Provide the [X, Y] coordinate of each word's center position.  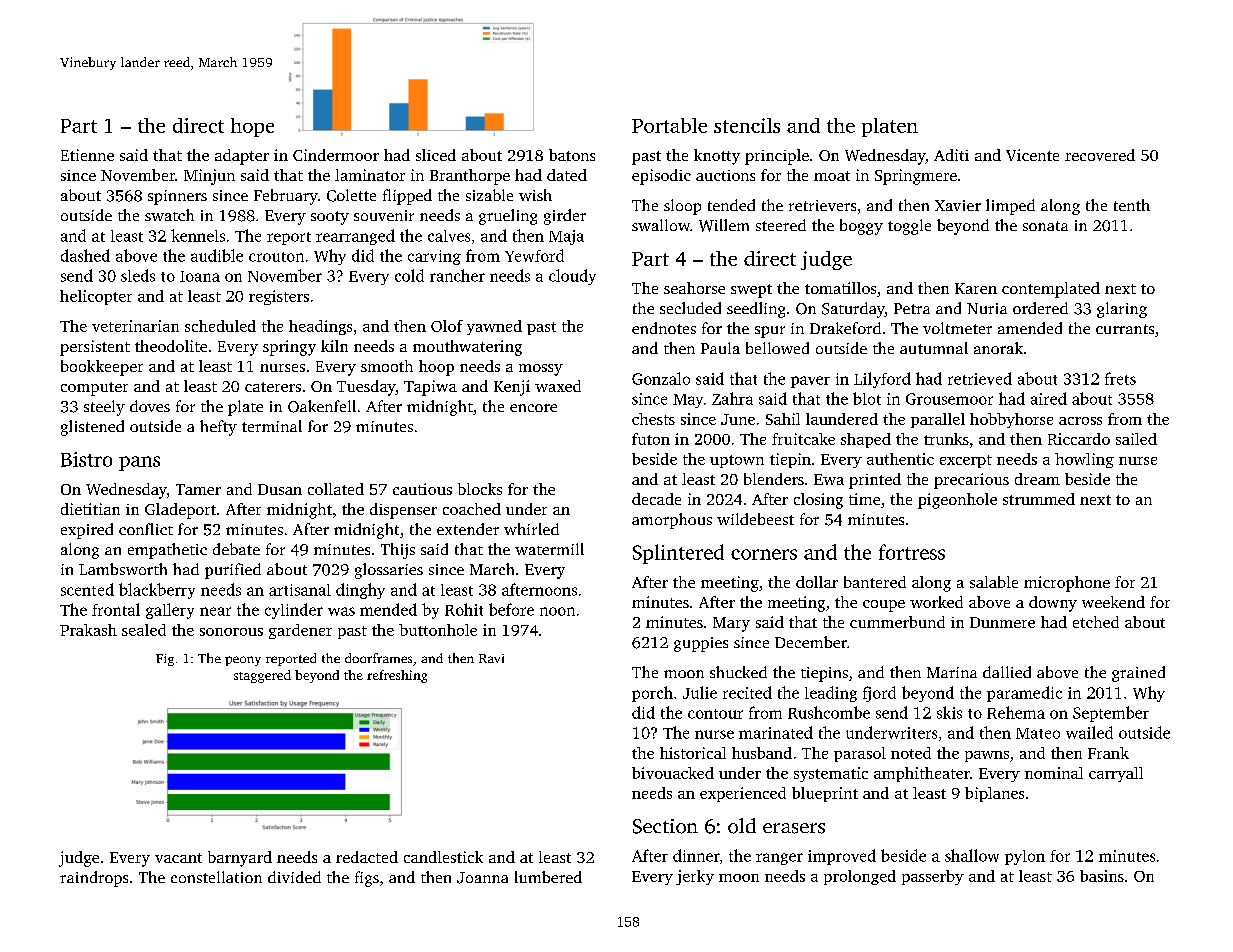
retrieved [980, 378]
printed [875, 481]
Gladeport [180, 511]
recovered [1100, 155]
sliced [436, 155]
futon [651, 439]
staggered [262, 676]
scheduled [220, 326]
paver [810, 382]
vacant [178, 858]
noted [911, 753]
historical [693, 753]
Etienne [87, 155]
